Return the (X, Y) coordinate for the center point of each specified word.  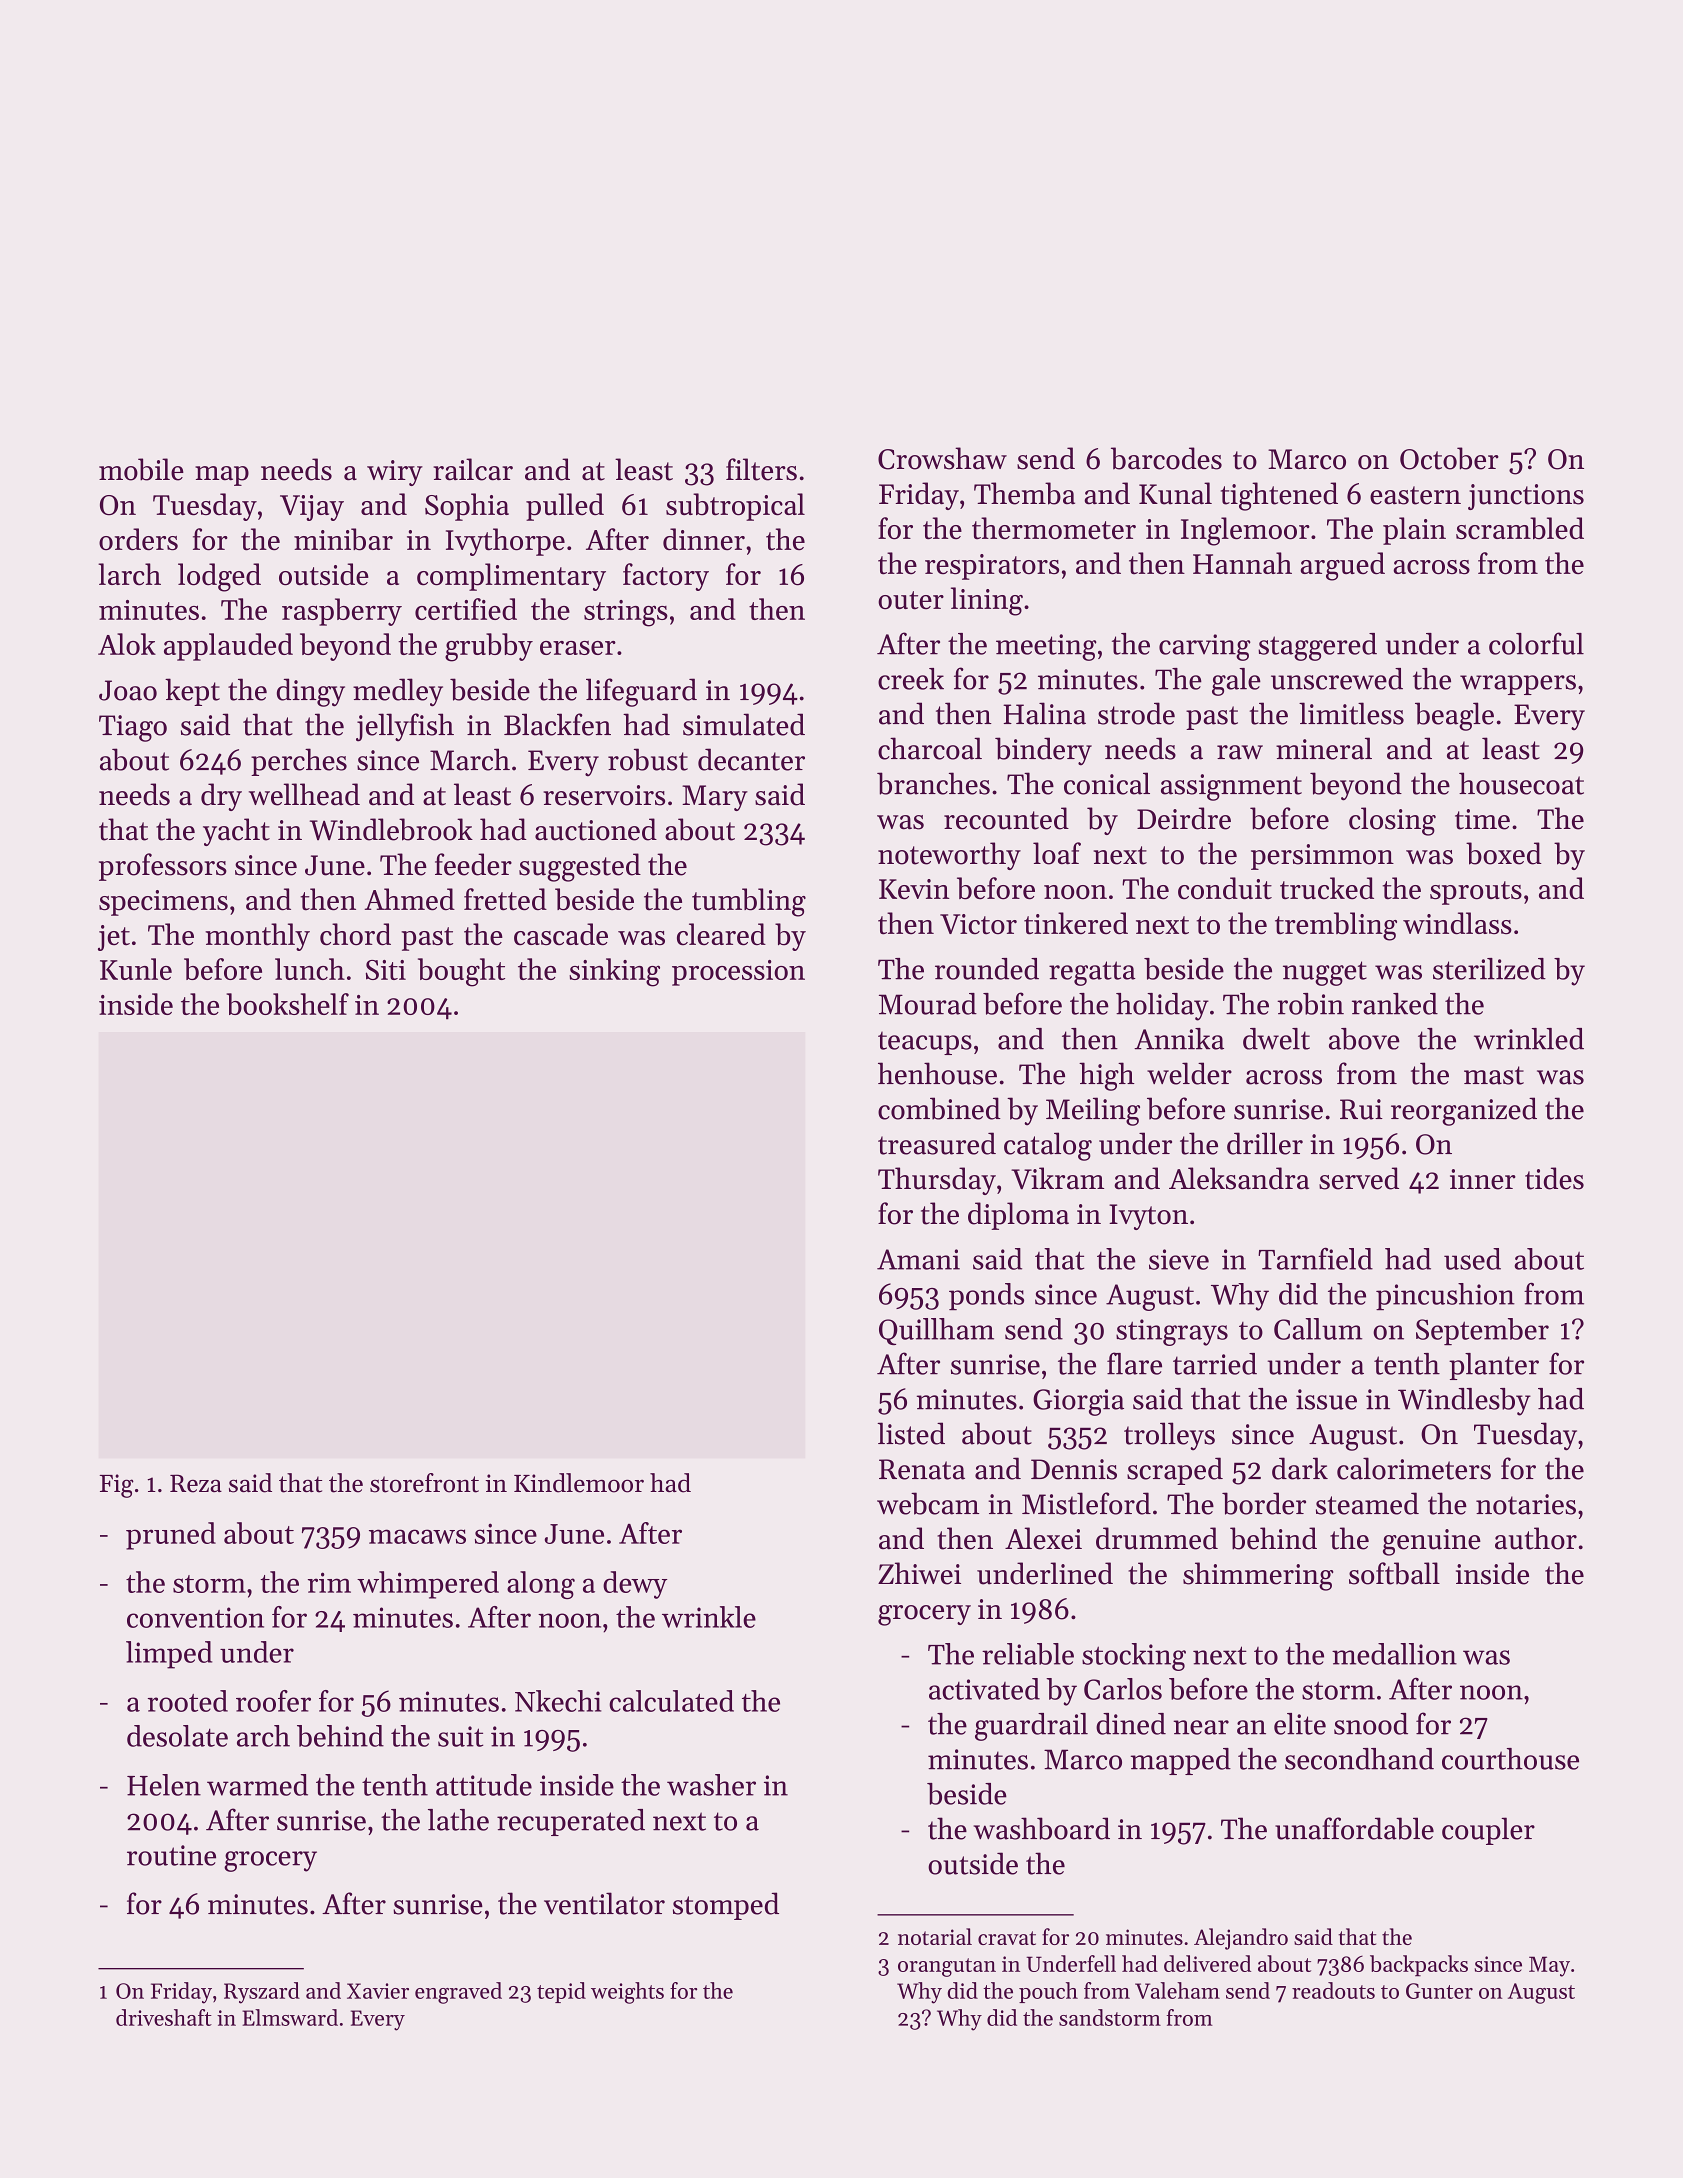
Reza (196, 1483)
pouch (1048, 1992)
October (1449, 458)
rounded (987, 969)
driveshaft (164, 2017)
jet (114, 938)
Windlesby (1464, 1402)
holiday (1162, 1007)
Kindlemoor (579, 1483)
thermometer (1054, 528)
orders (138, 539)
